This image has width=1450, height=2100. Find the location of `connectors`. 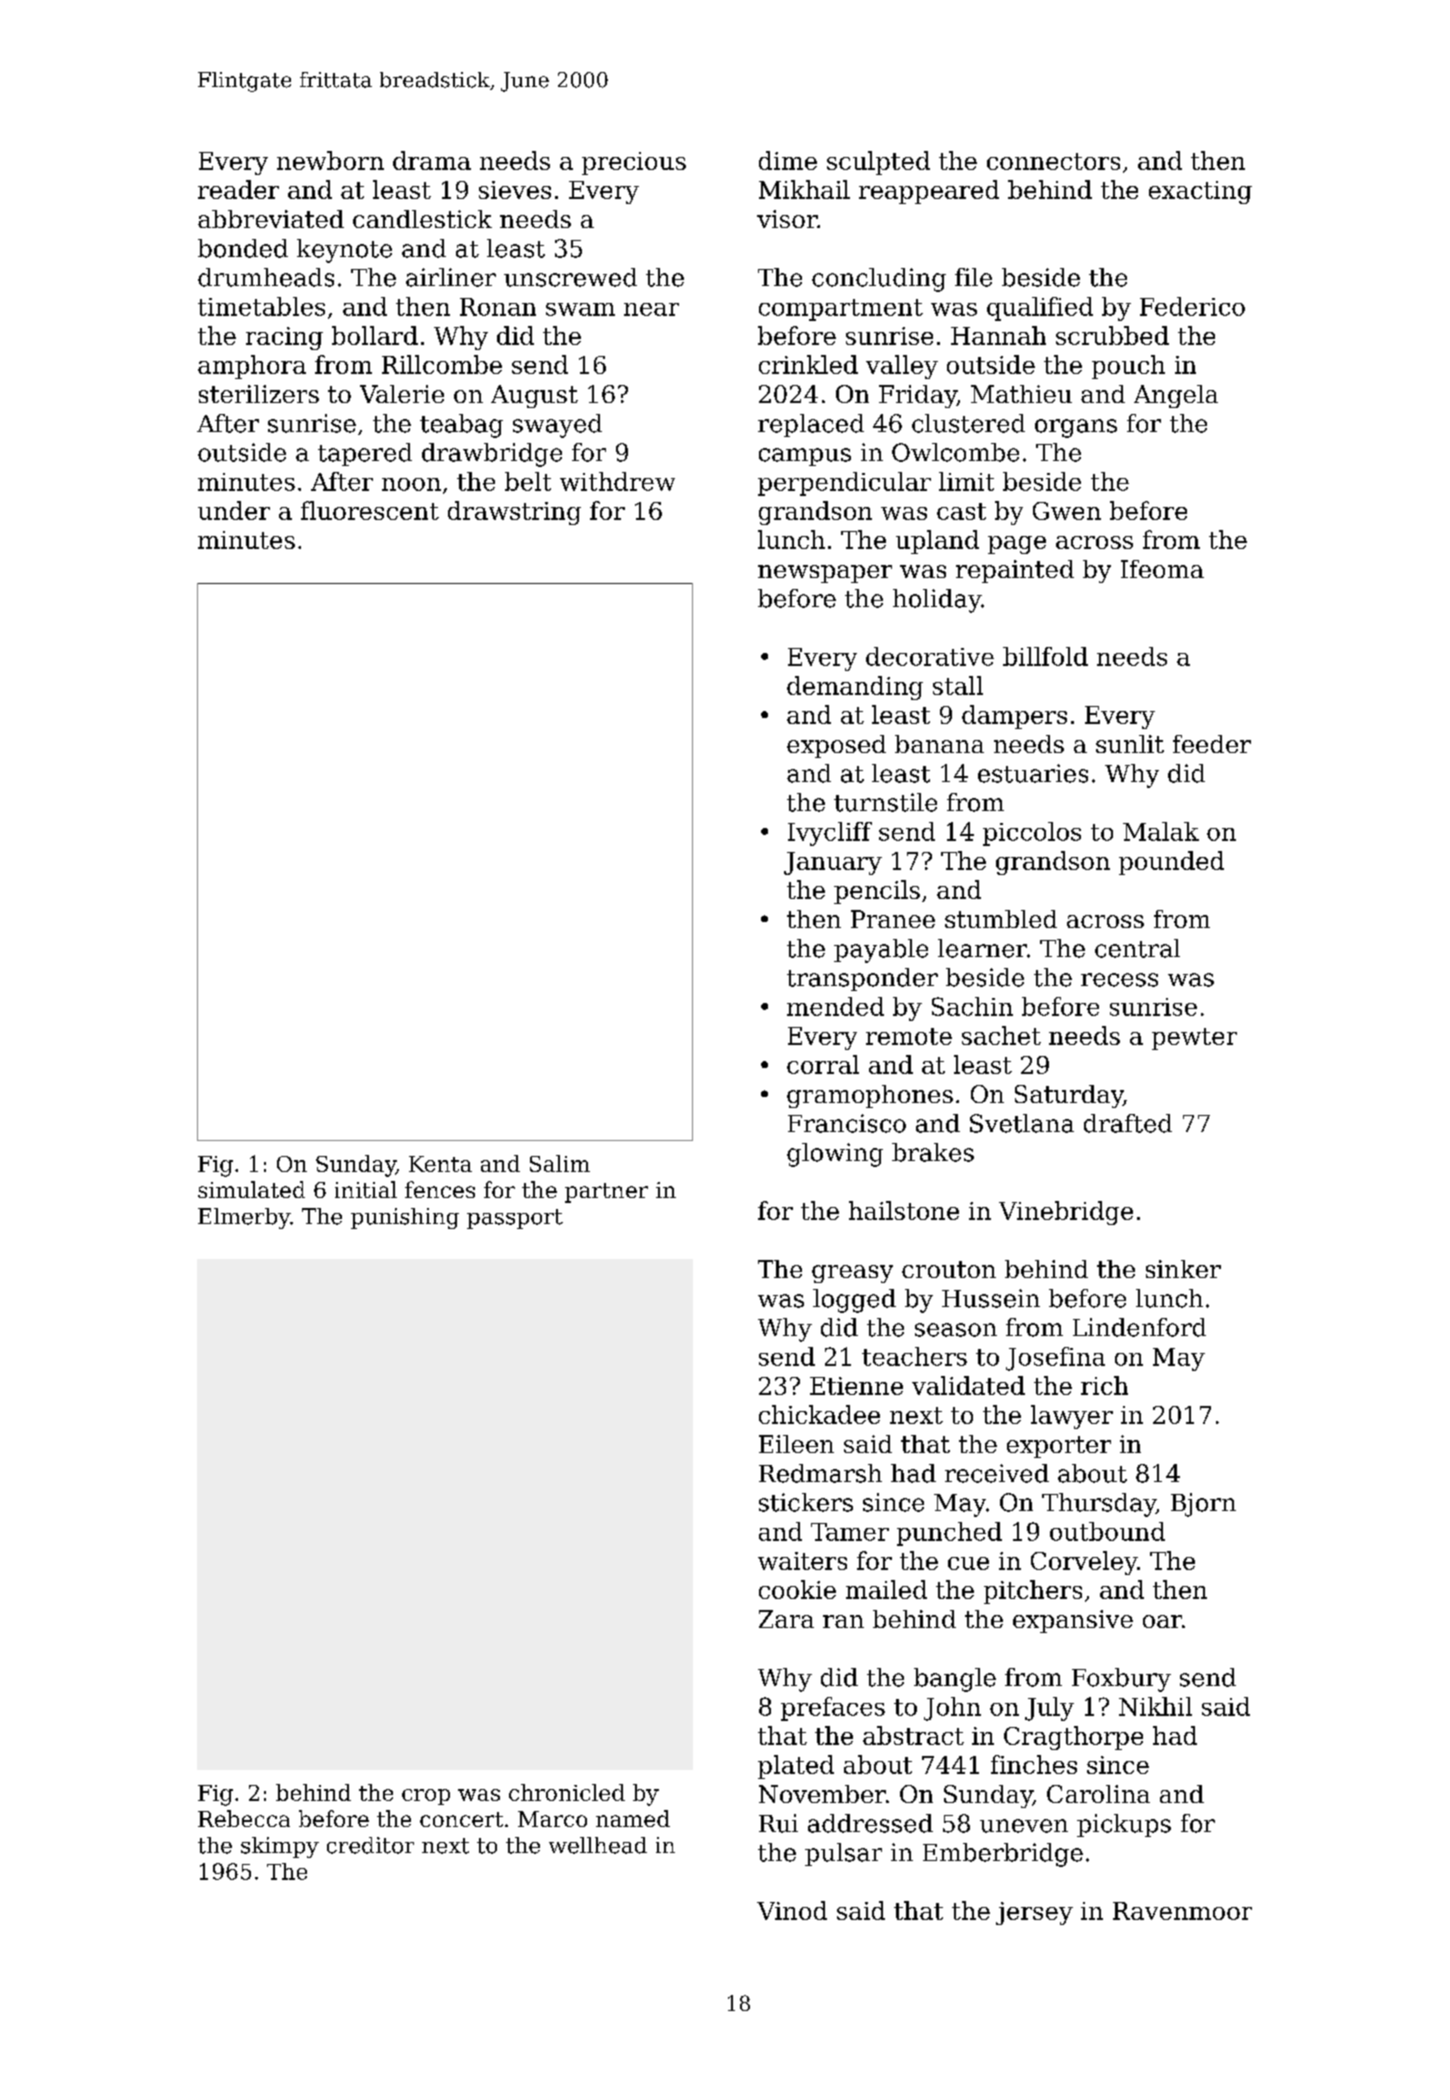

connectors is located at coordinates (1053, 161).
